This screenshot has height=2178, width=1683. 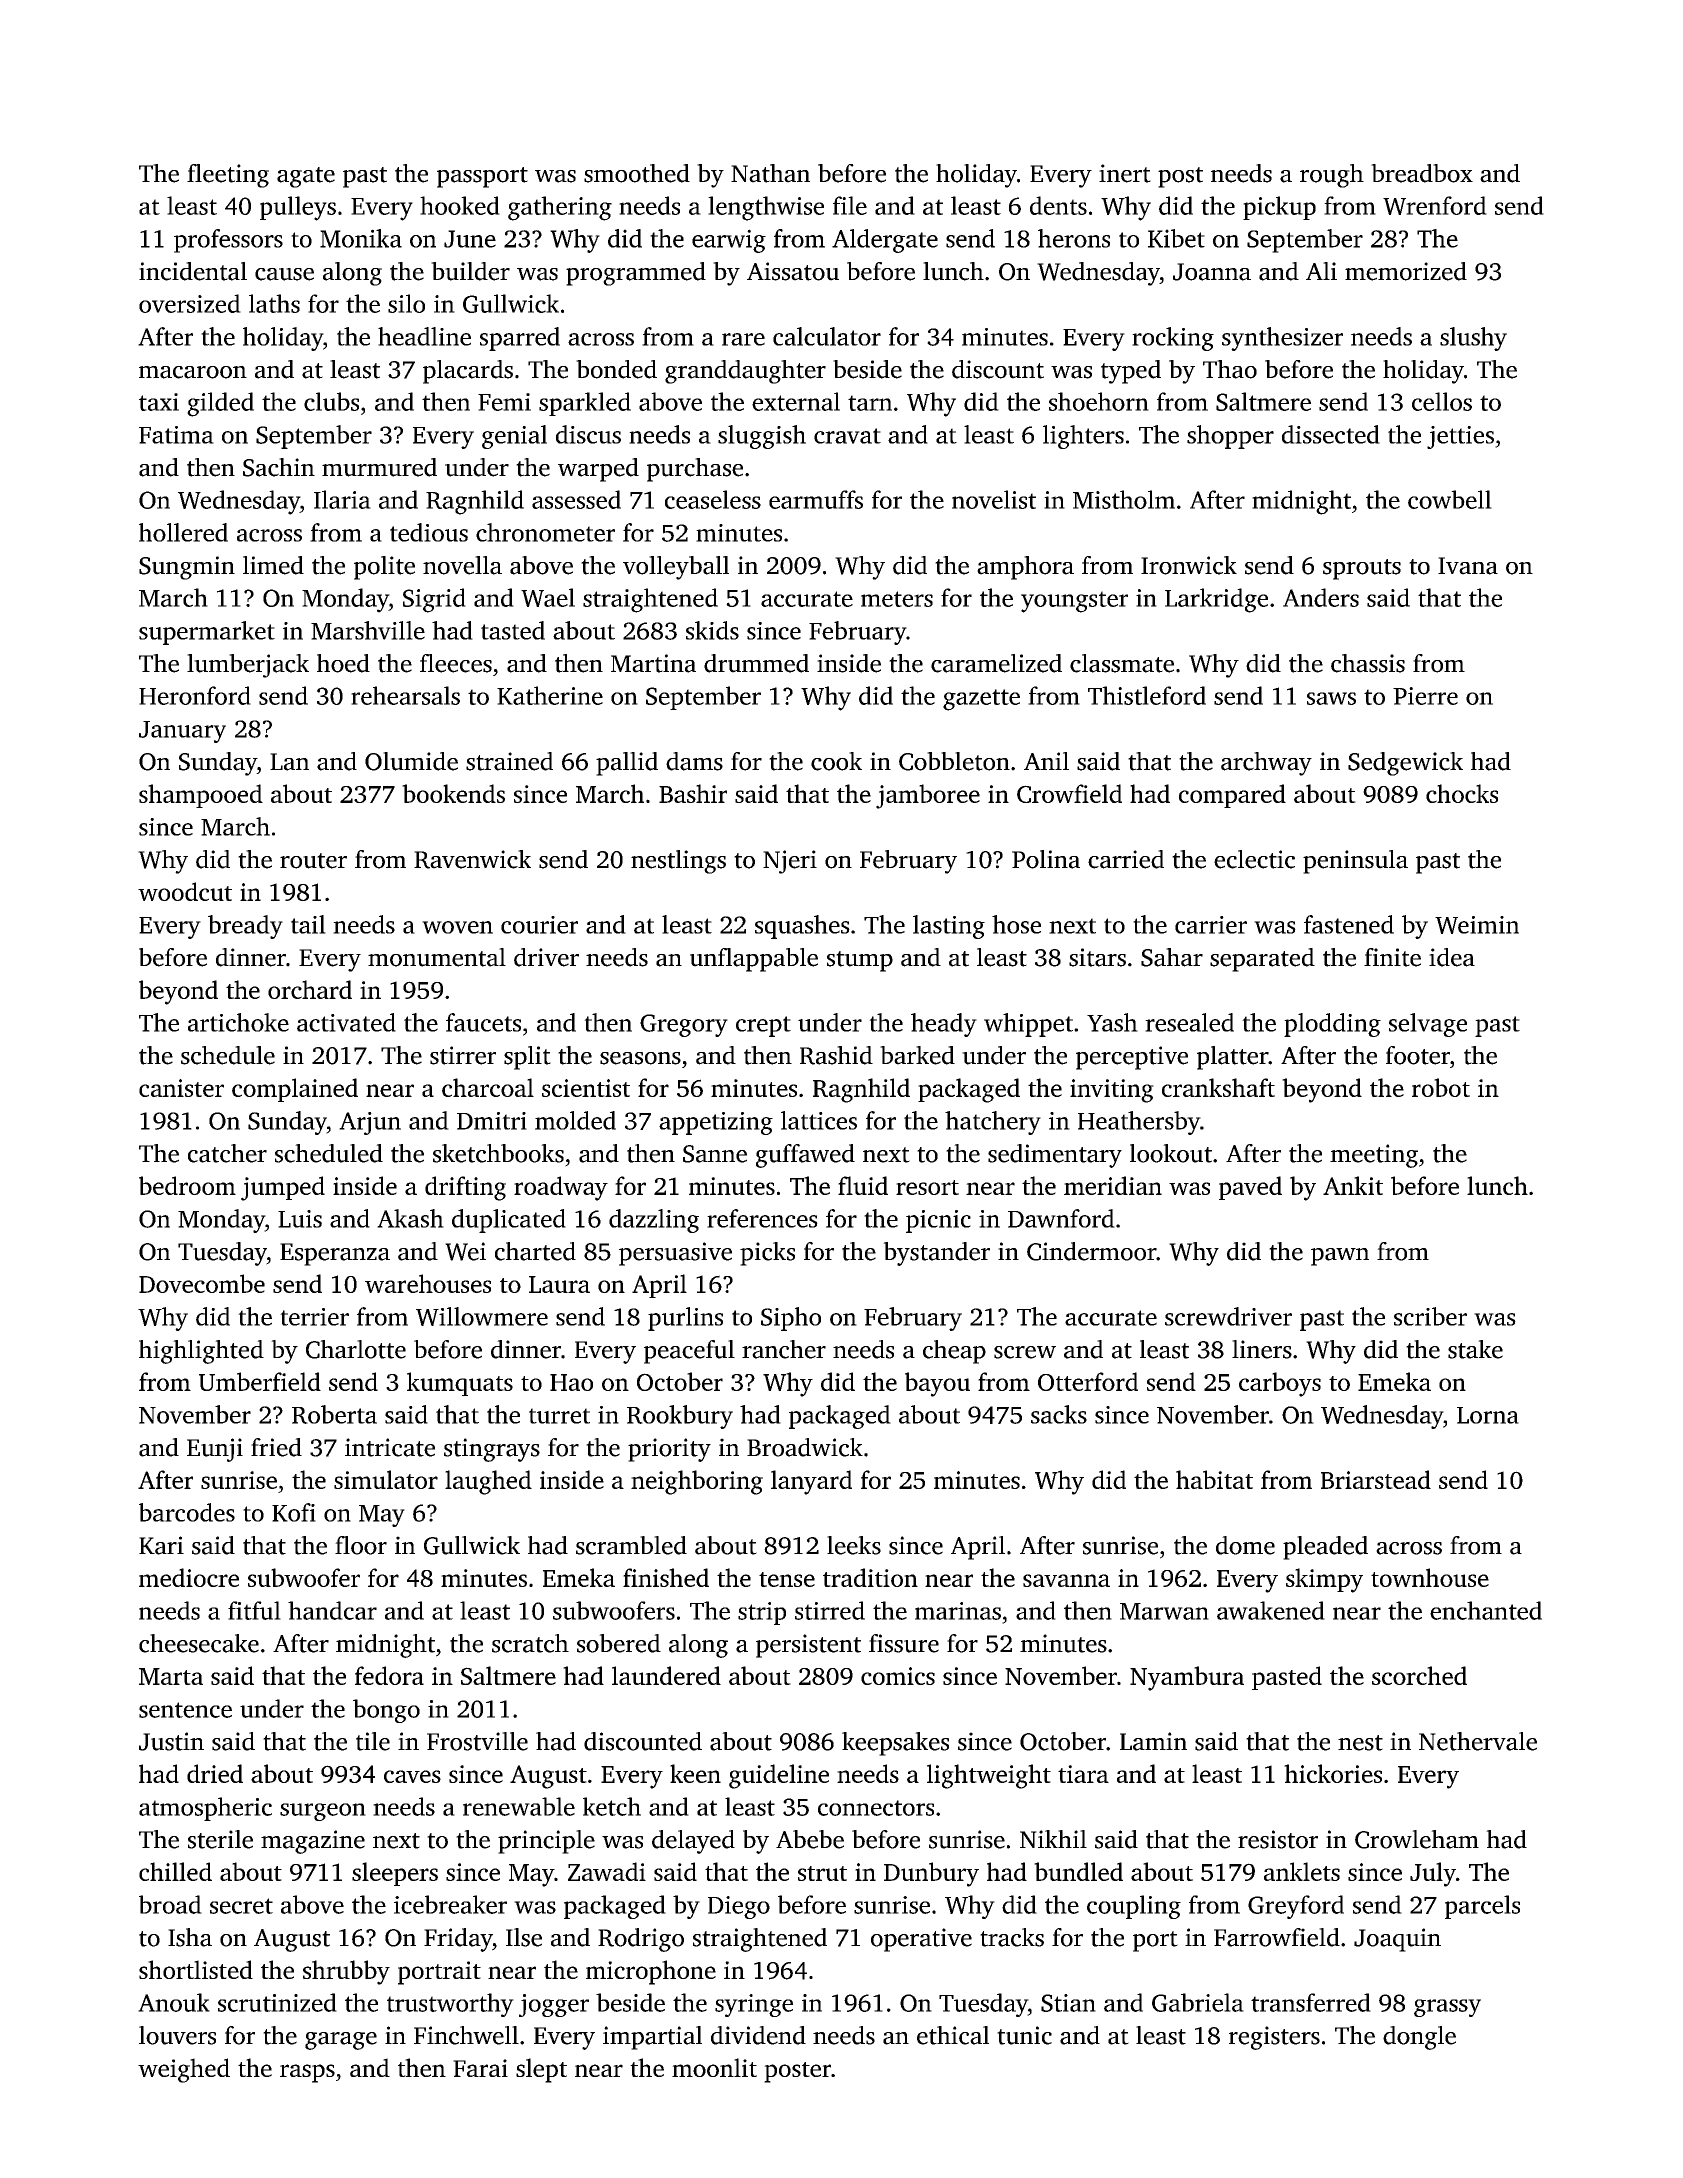 I want to click on cook, so click(x=836, y=761).
